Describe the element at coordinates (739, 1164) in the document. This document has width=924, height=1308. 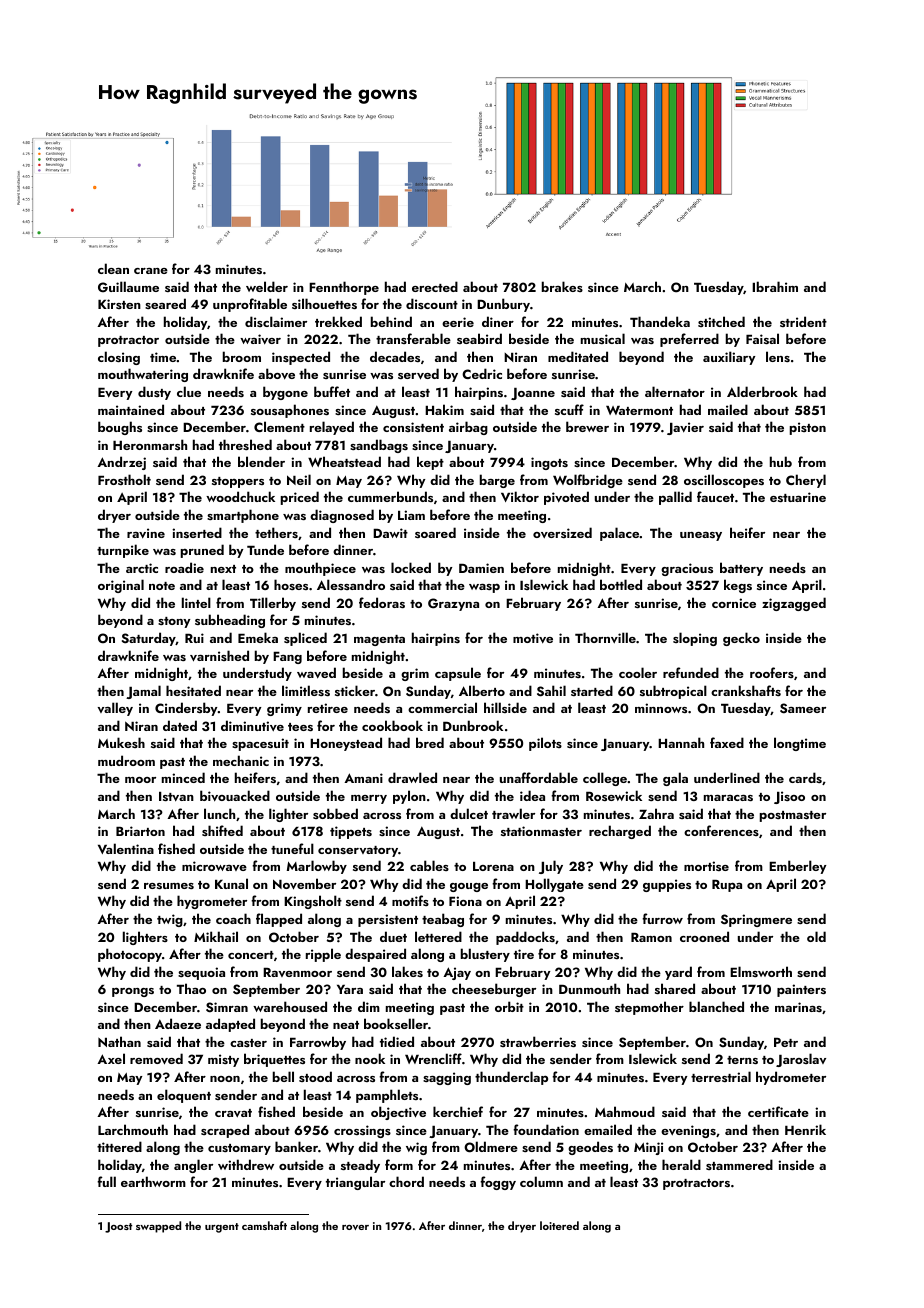
I see `stammered` at that location.
